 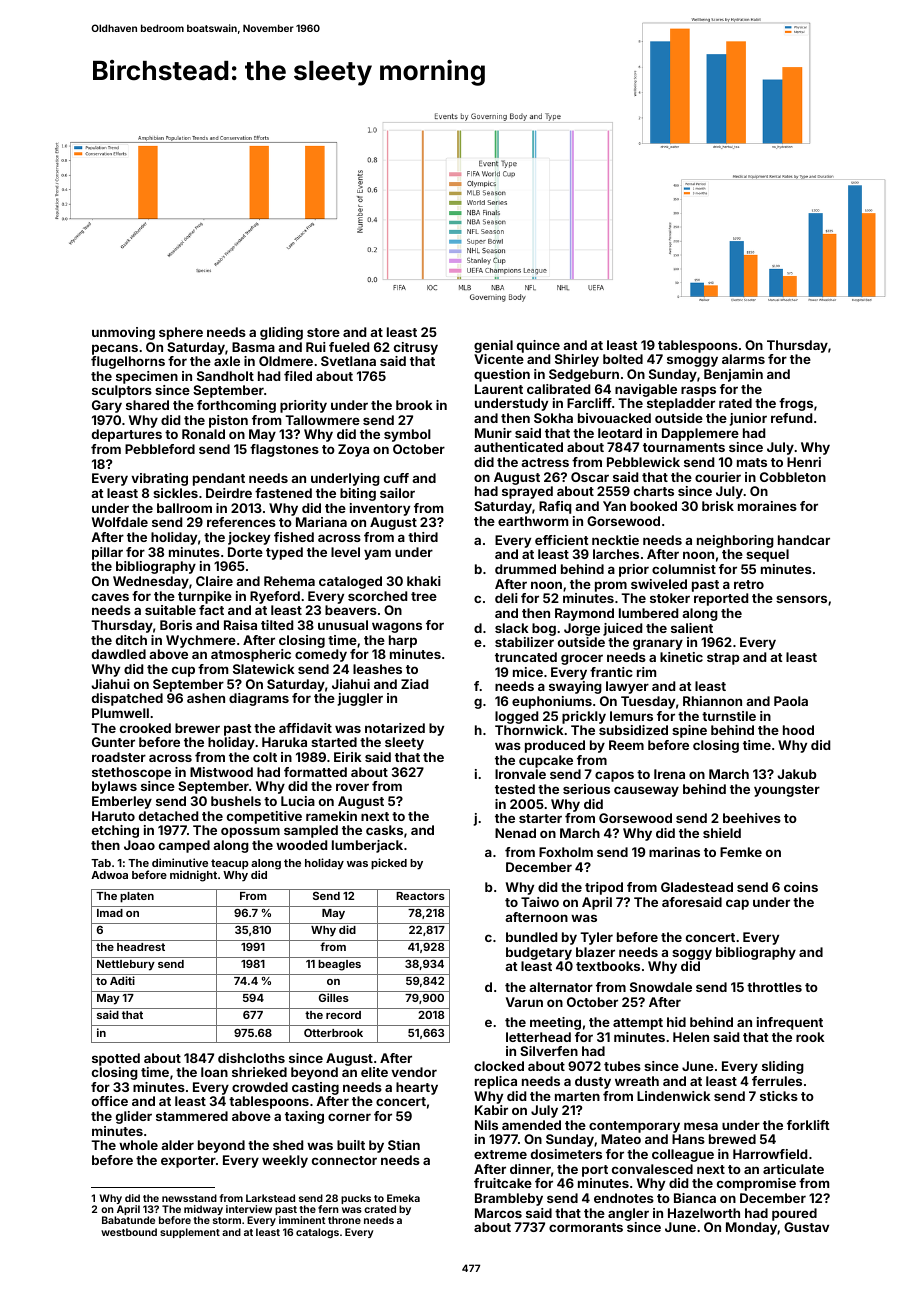 What do you see at coordinates (281, 333) in the screenshot?
I see `gliding` at bounding box center [281, 333].
